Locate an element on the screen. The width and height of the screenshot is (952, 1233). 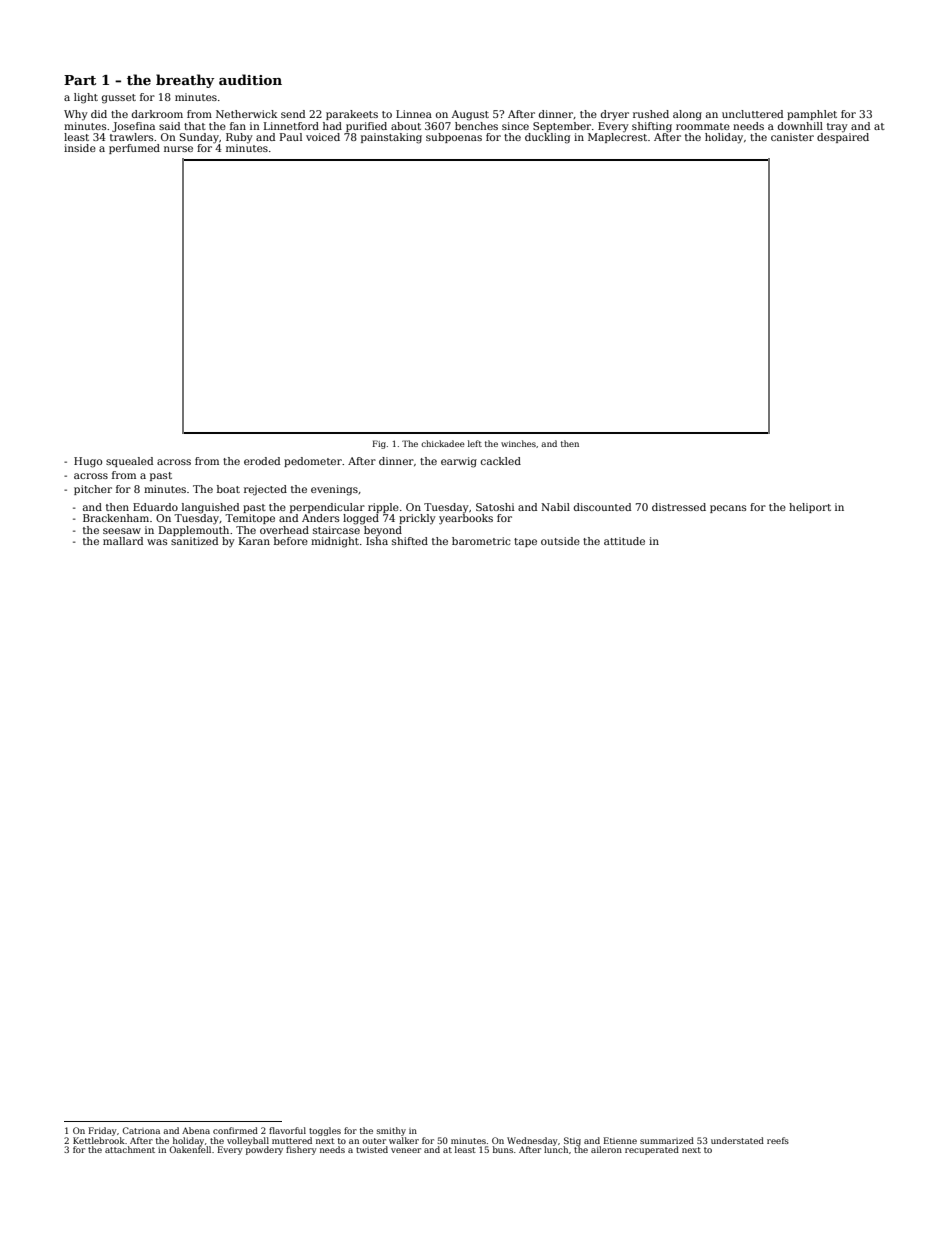
heliport is located at coordinates (810, 508).
